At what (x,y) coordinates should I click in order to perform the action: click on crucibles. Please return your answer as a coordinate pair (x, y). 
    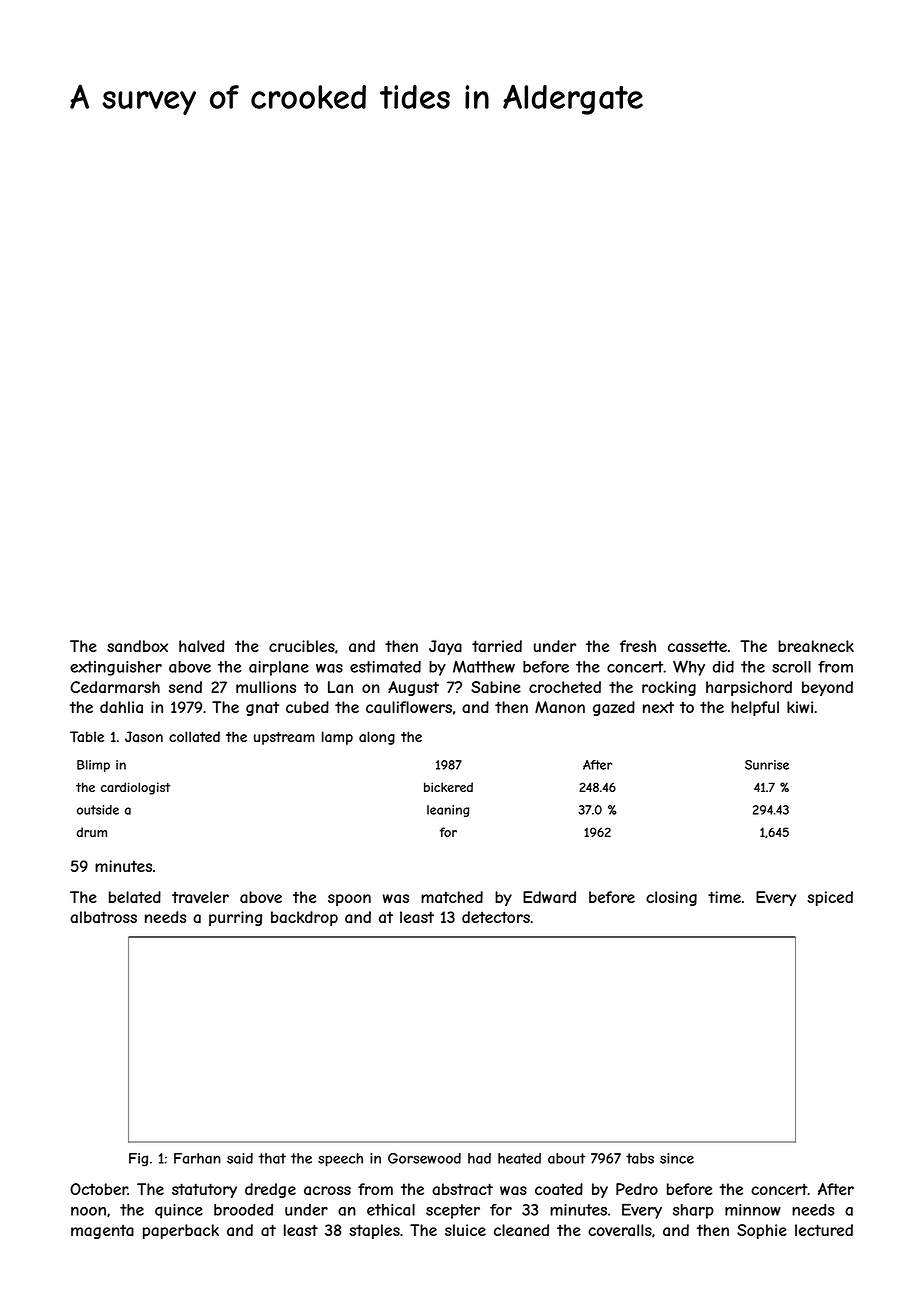
    Looking at the image, I should click on (302, 646).
